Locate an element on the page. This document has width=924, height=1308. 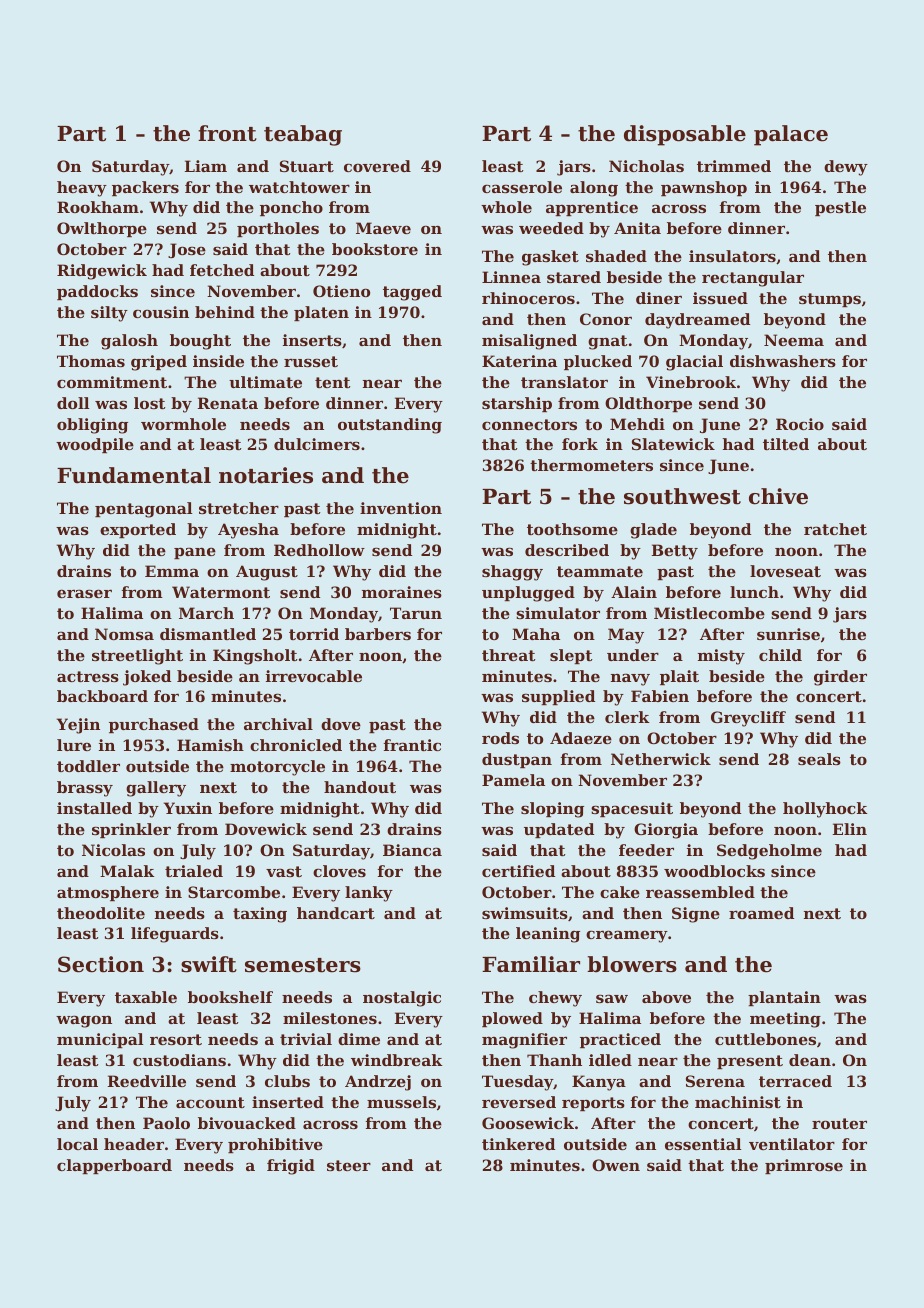
nostalgic is located at coordinates (402, 999).
